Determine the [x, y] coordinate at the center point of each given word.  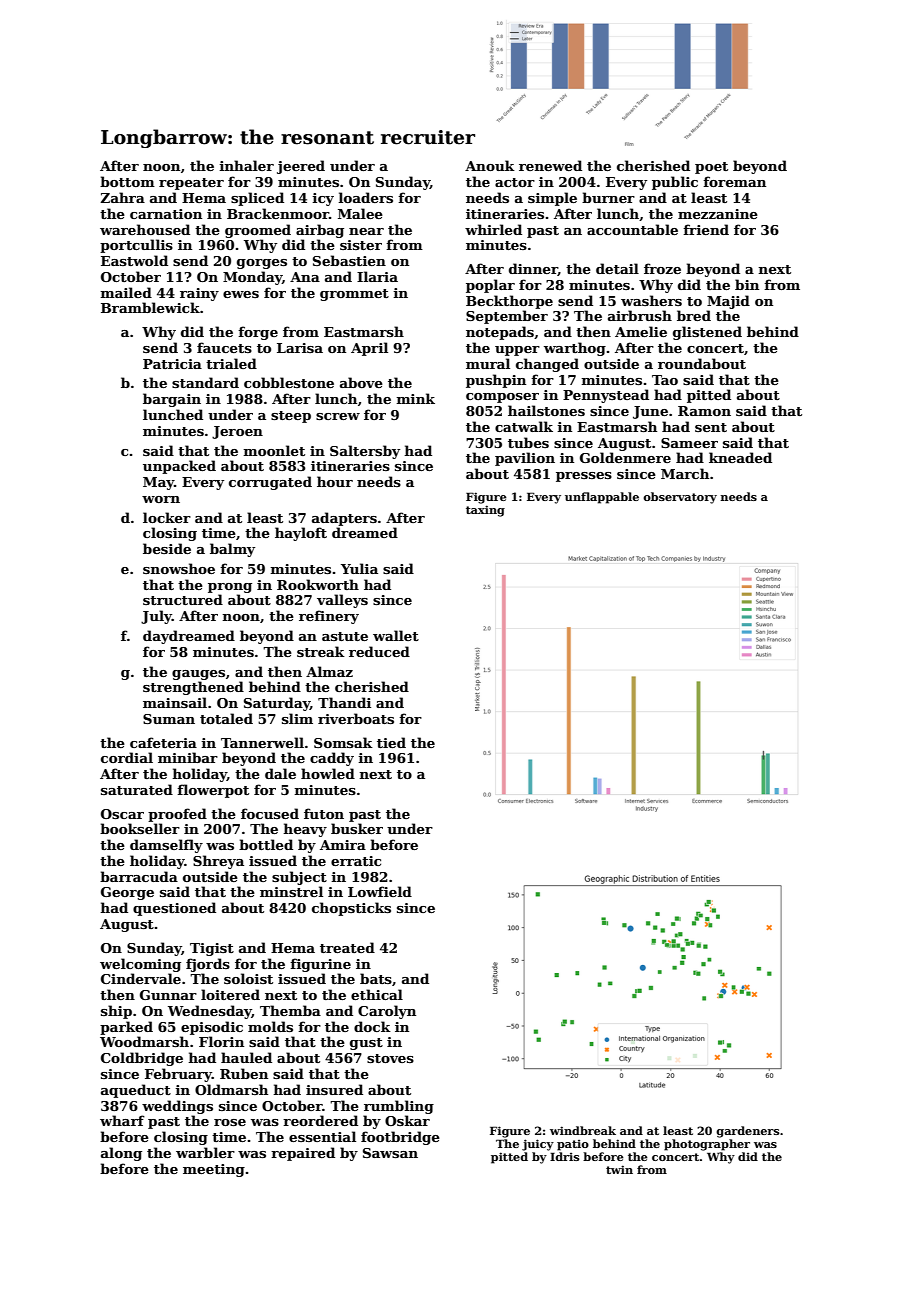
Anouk [490, 165]
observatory [680, 498]
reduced [379, 651]
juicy [538, 1145]
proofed [177, 815]
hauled [246, 1057]
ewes [241, 294]
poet [711, 168]
